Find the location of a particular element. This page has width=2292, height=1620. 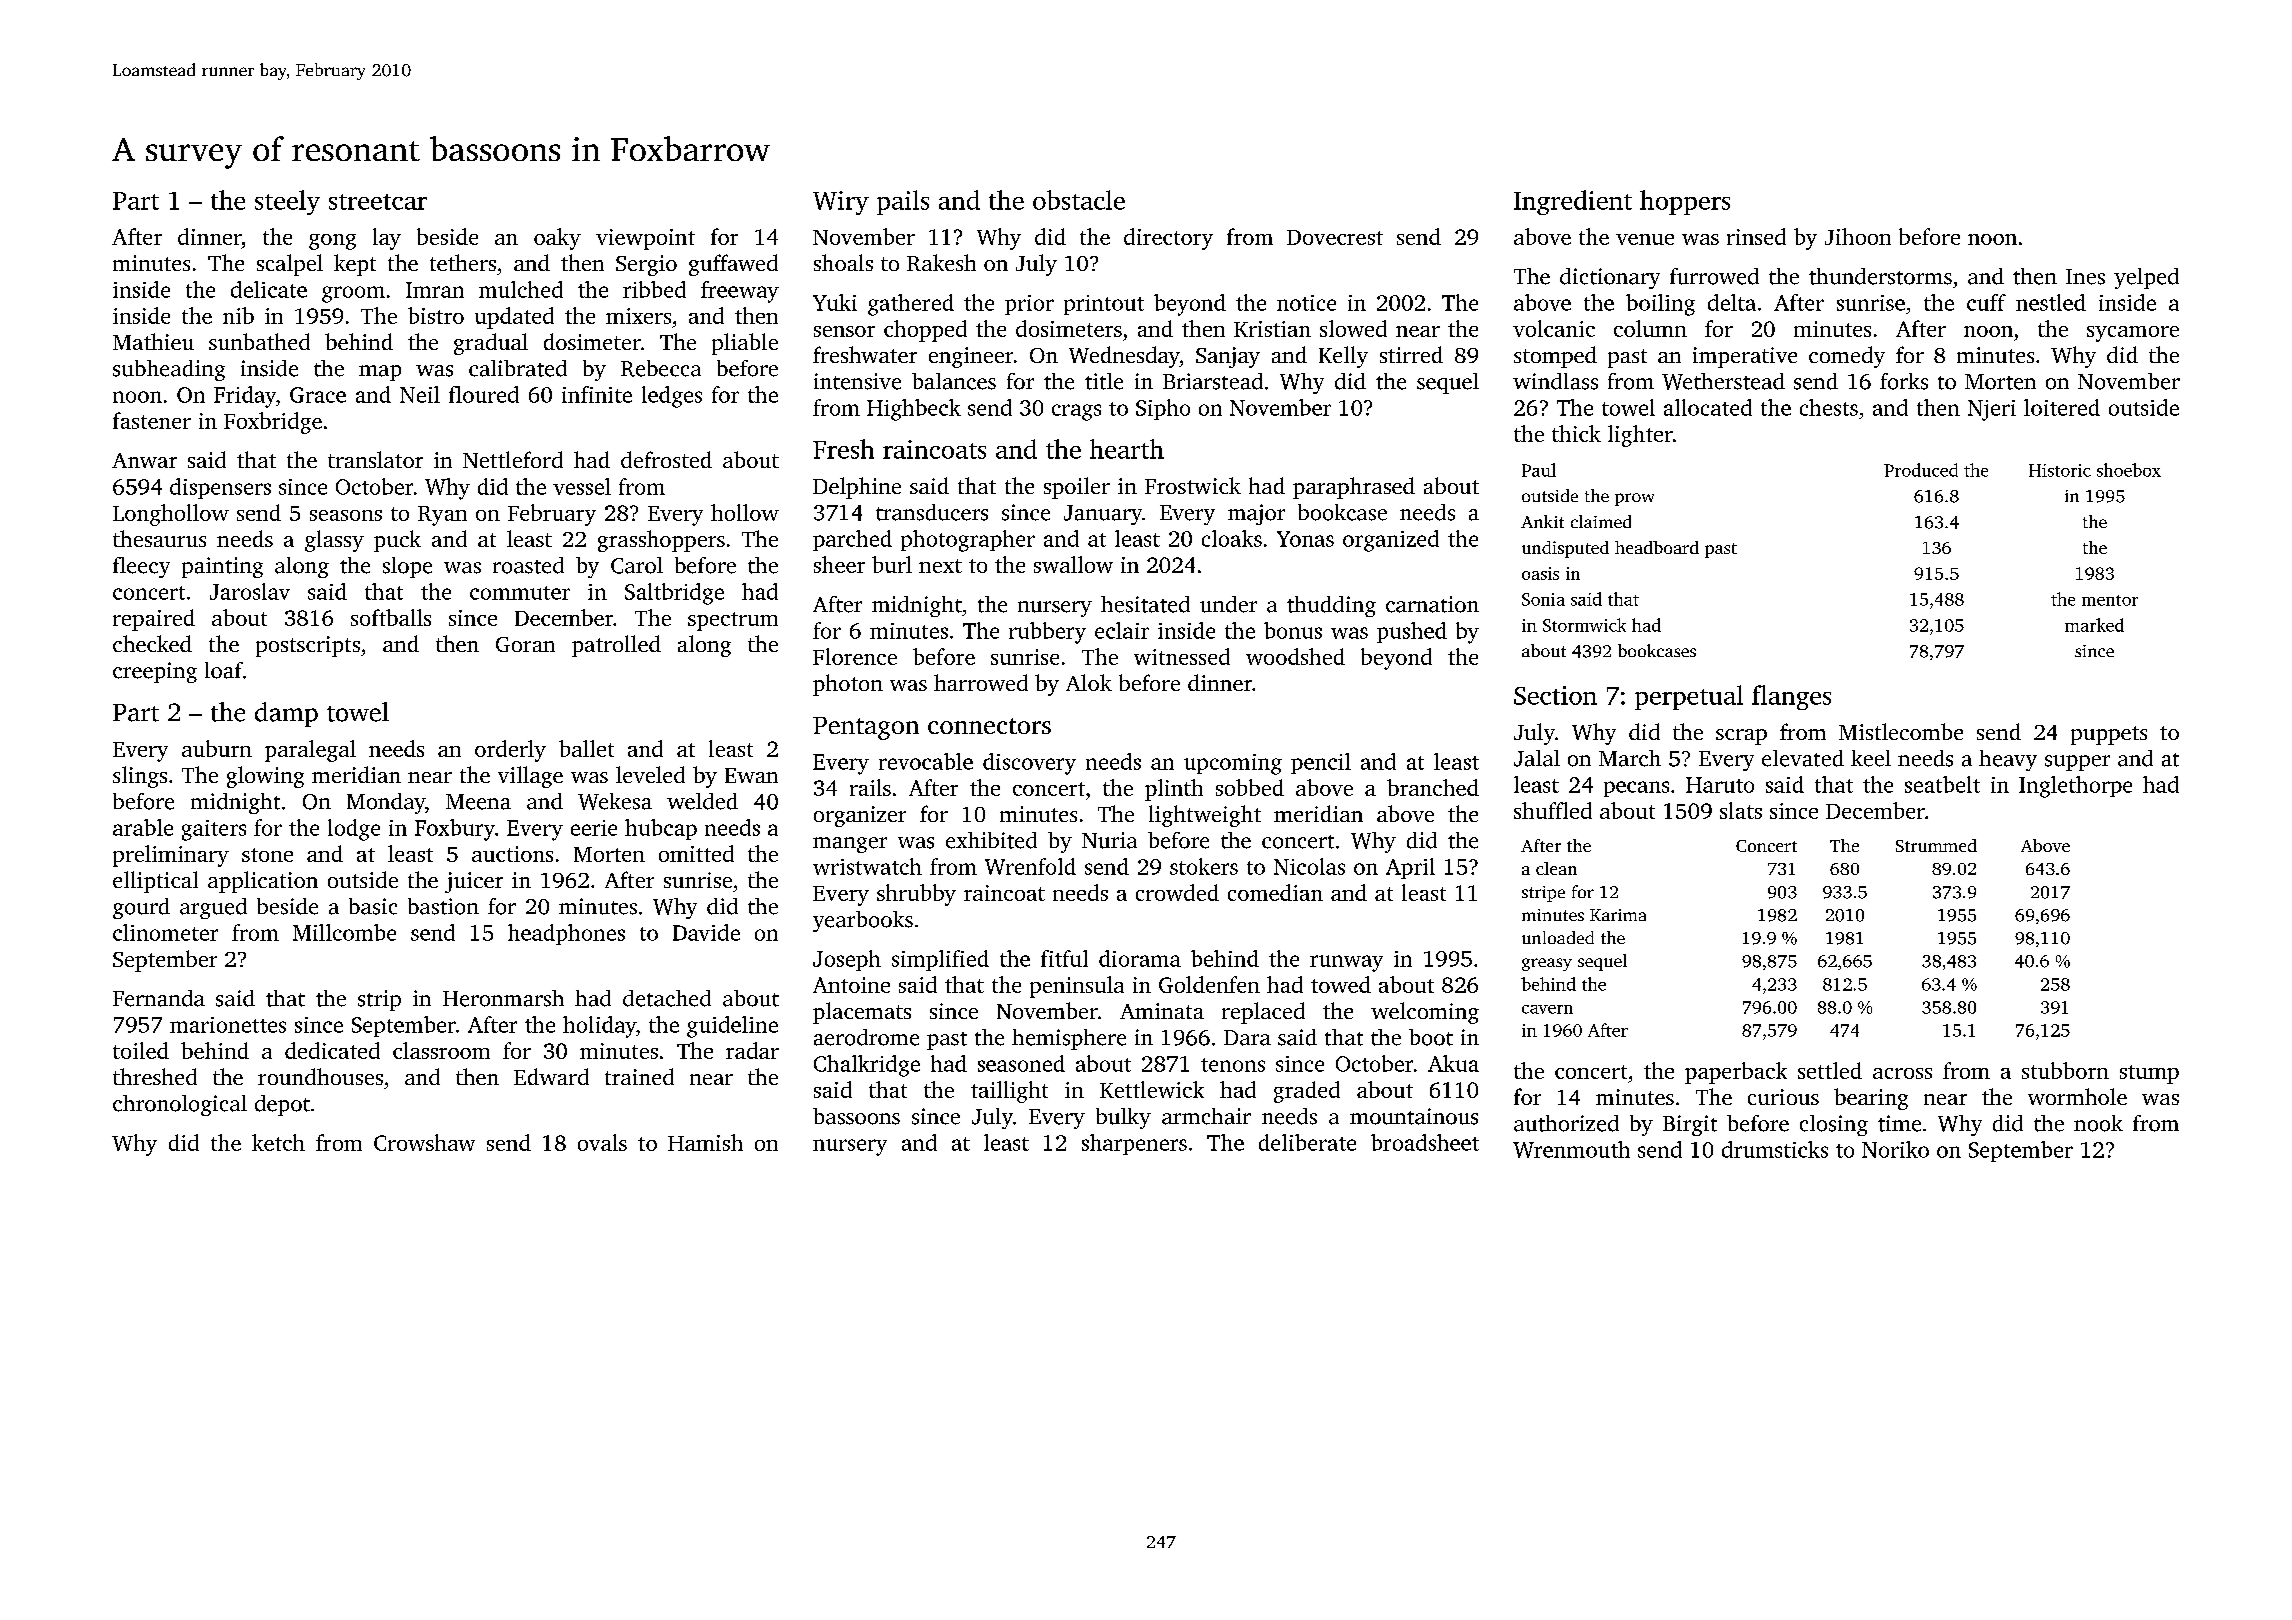

Wednesday is located at coordinates (1124, 357).
